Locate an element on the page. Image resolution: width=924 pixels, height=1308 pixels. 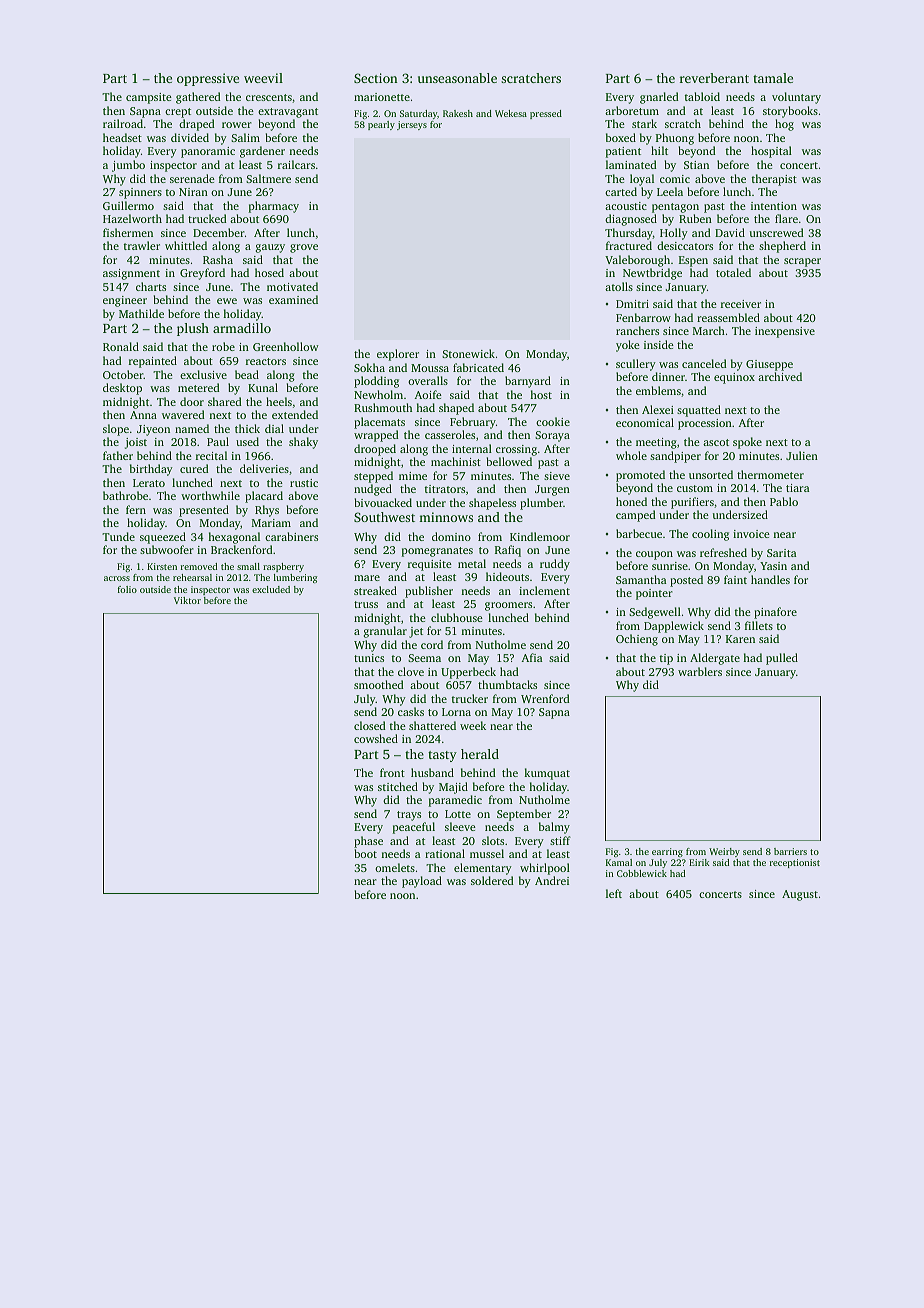
Julien is located at coordinates (802, 455).
